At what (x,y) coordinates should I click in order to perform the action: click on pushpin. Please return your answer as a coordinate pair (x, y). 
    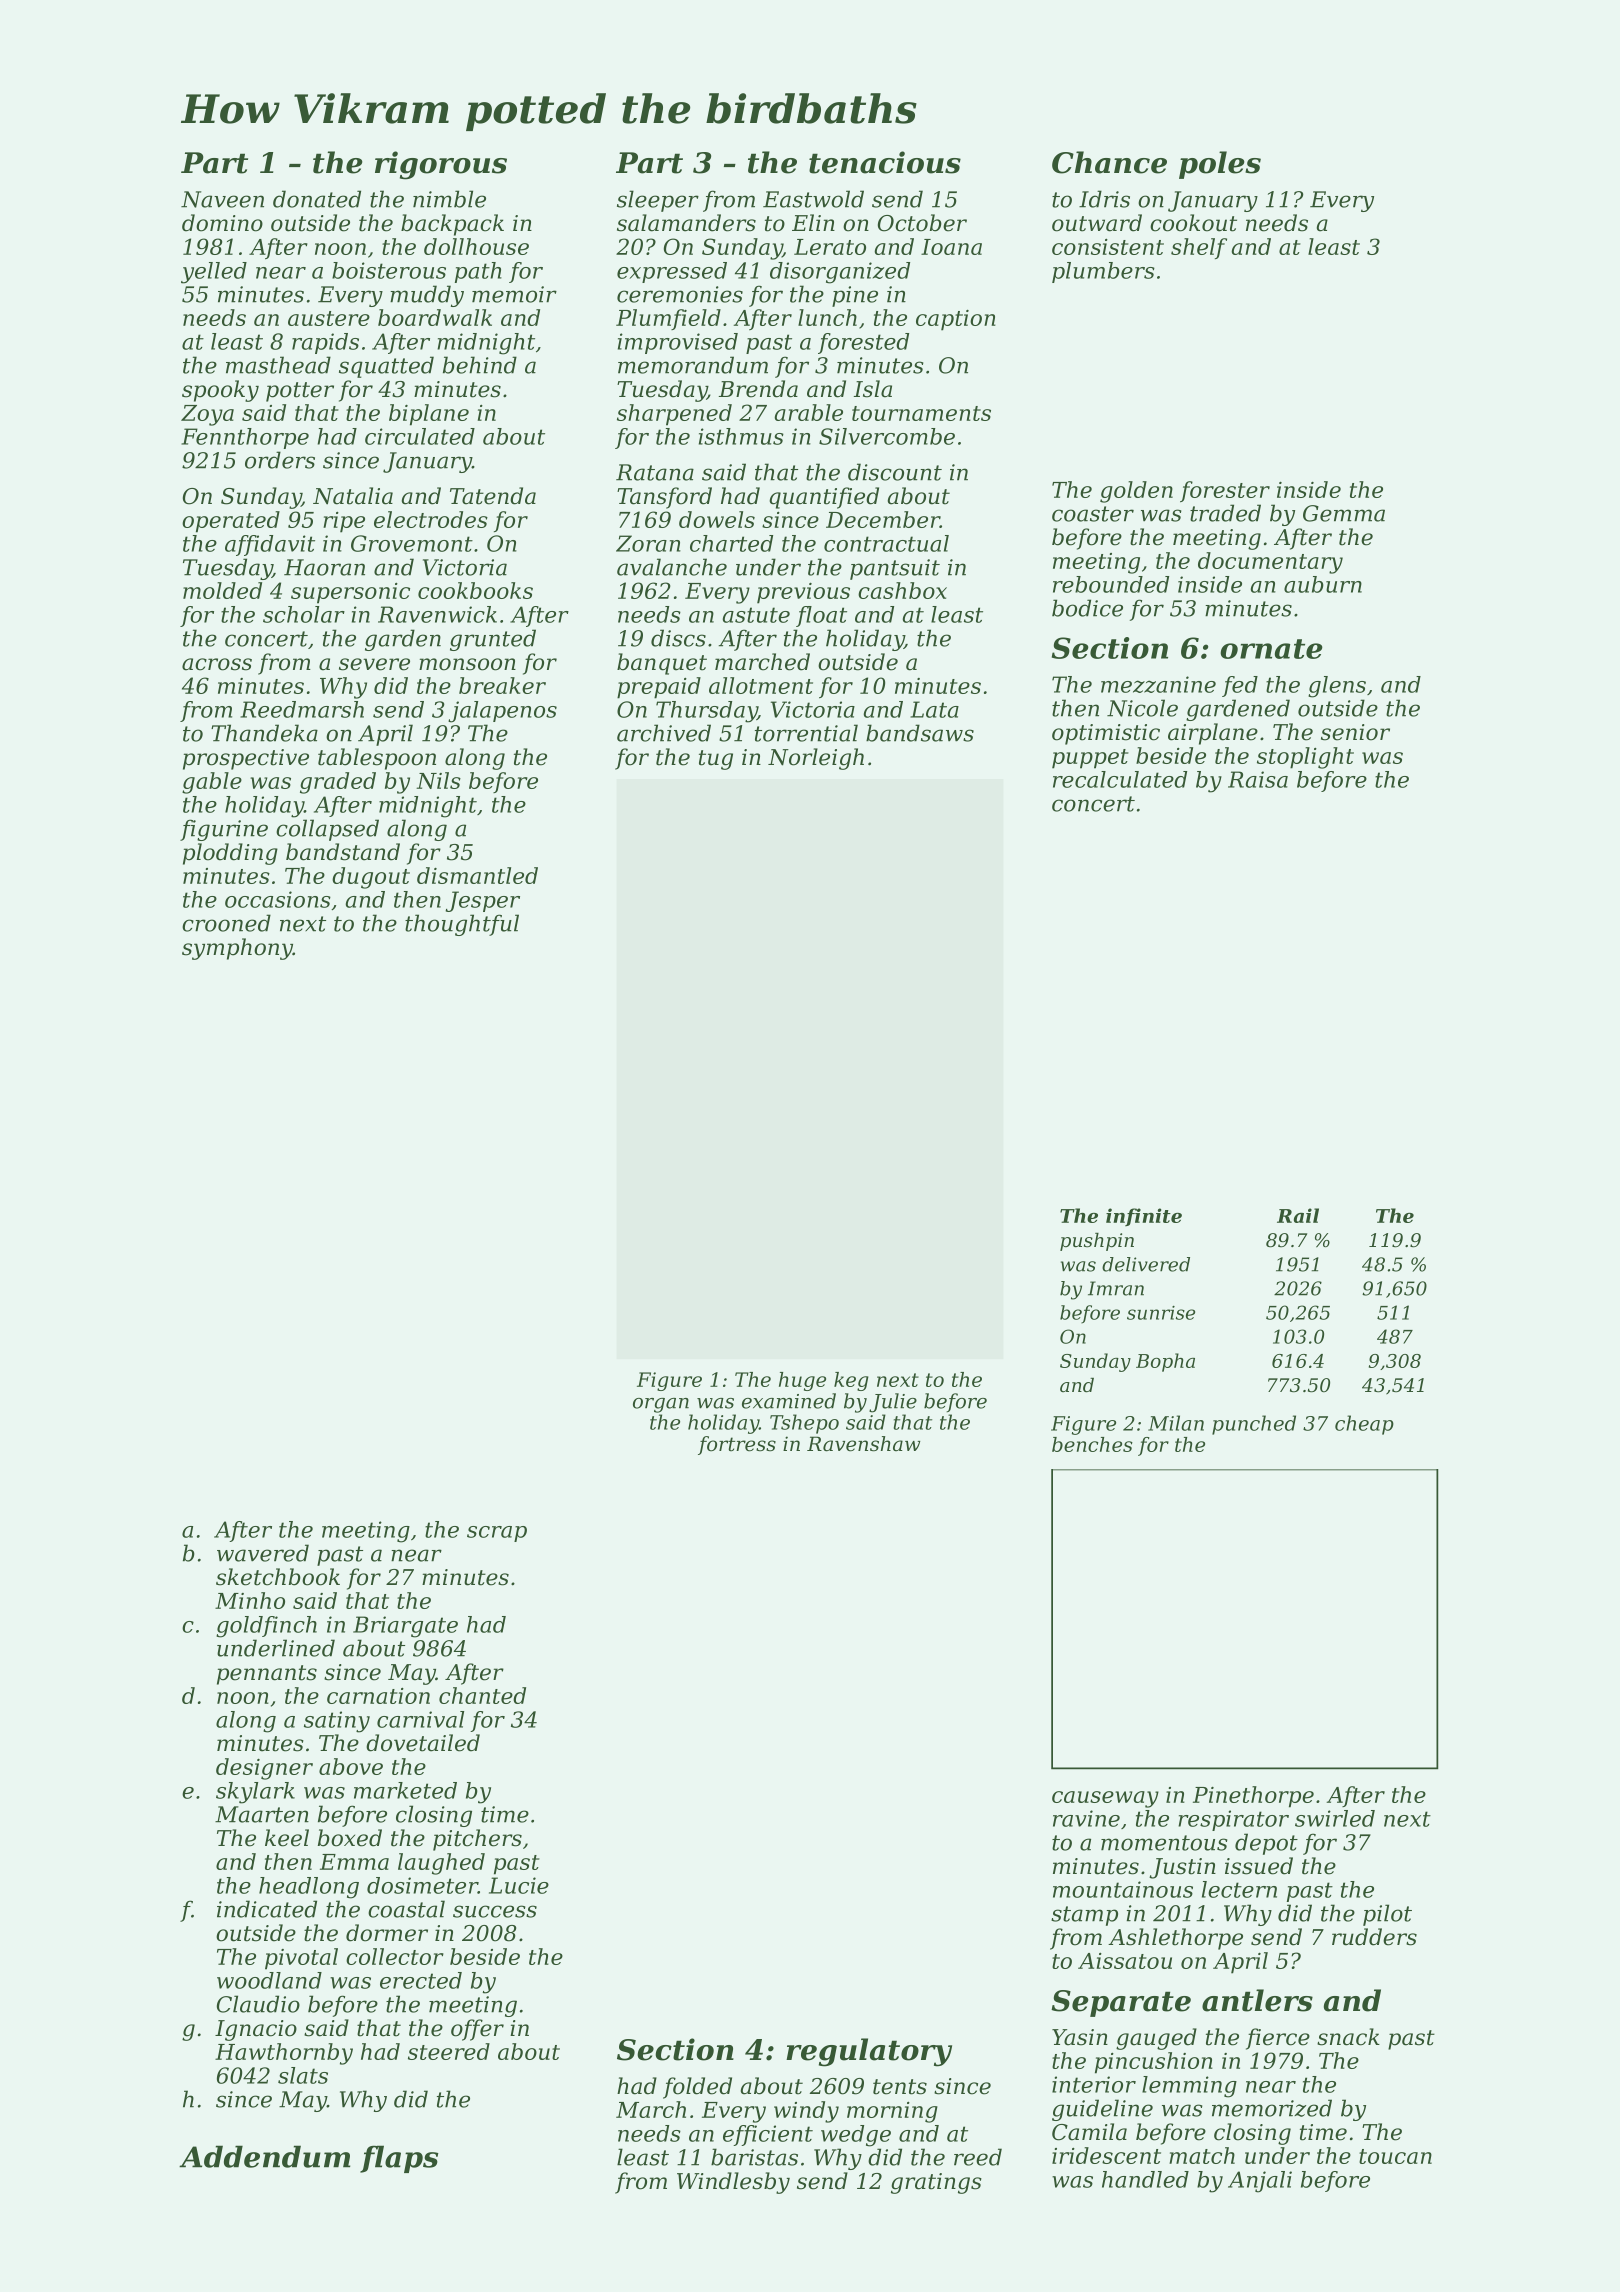
    Looking at the image, I should click on (1097, 1242).
